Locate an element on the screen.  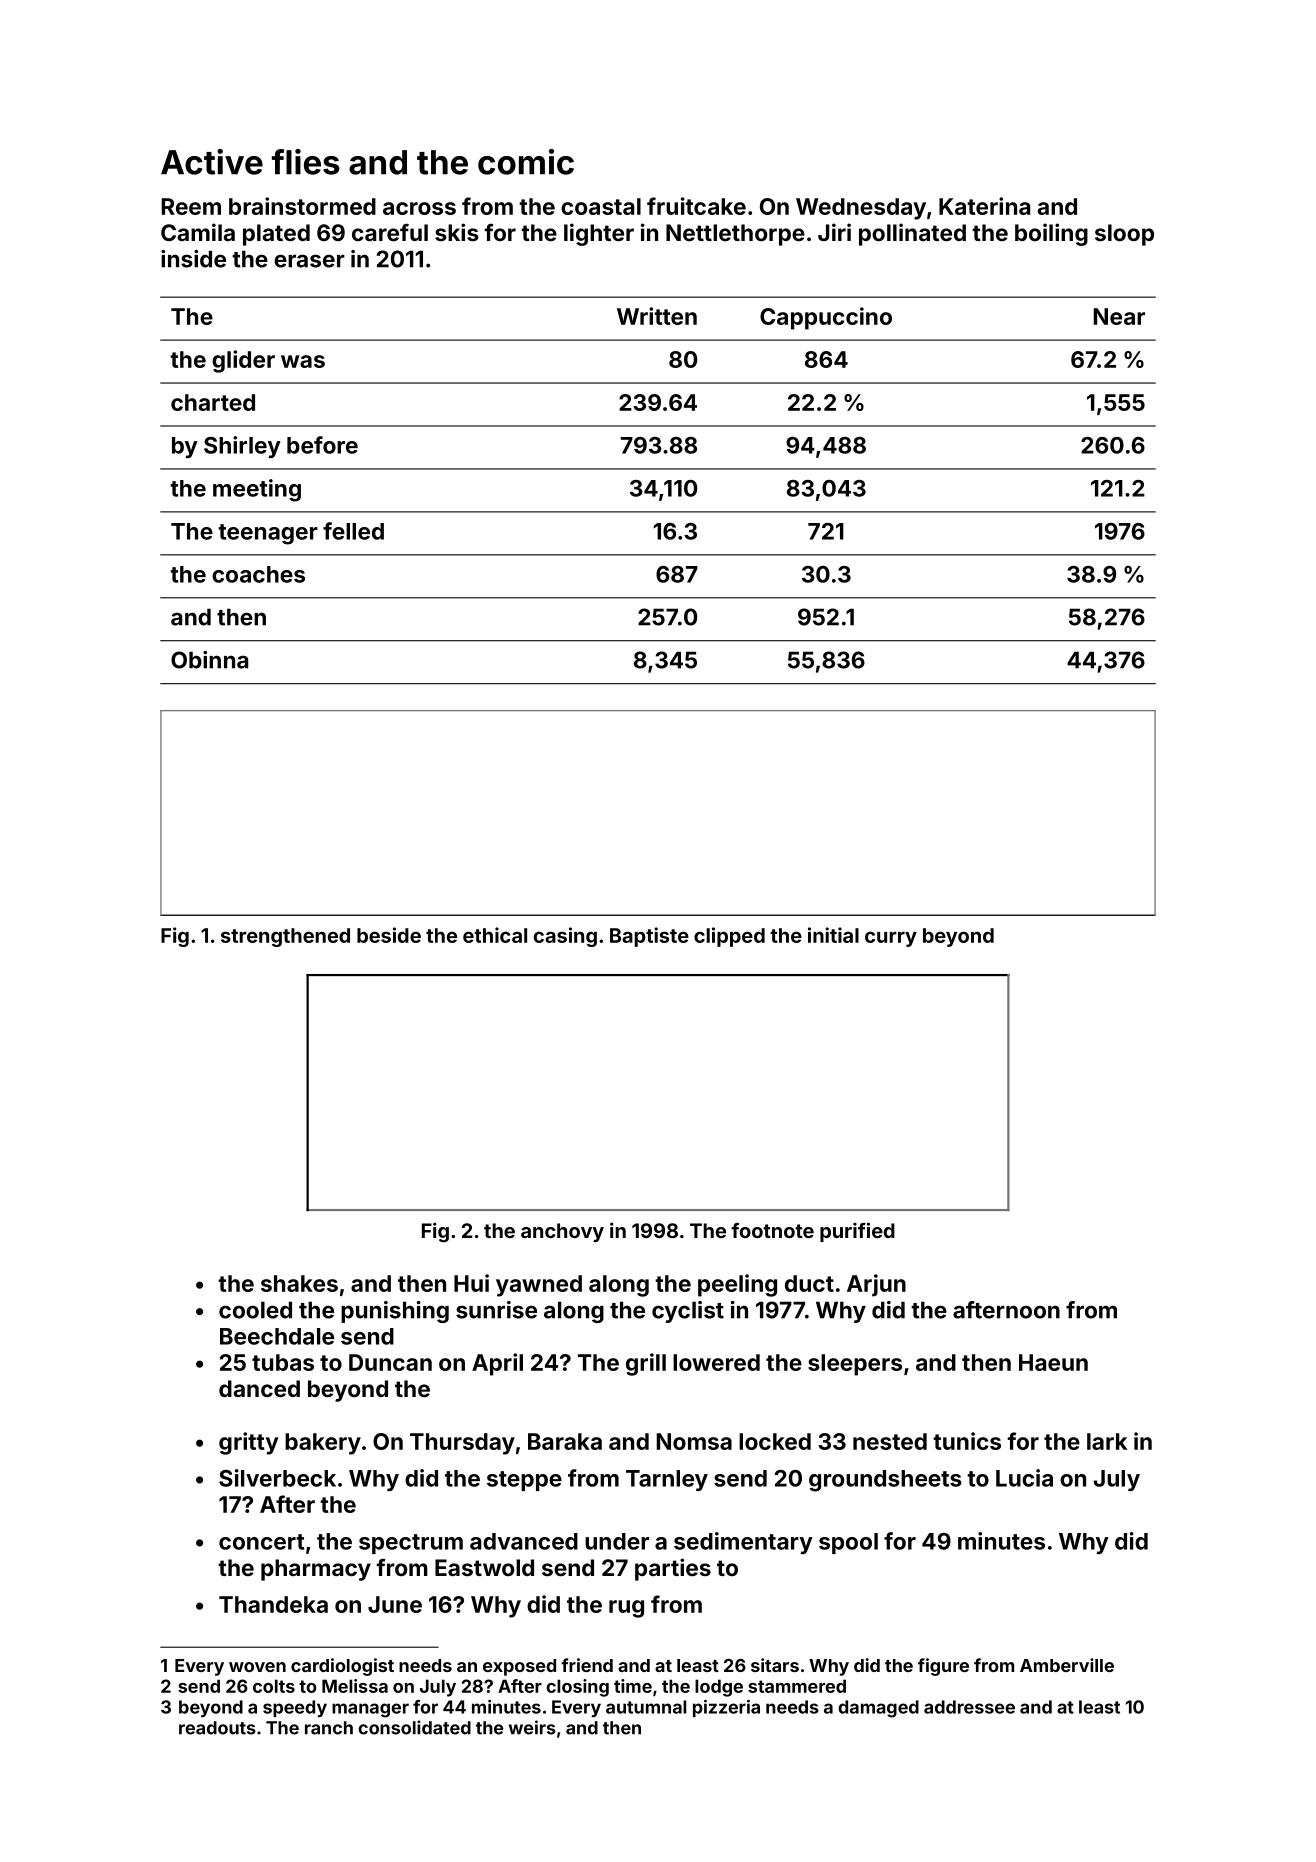
shakes is located at coordinates (299, 1283).
